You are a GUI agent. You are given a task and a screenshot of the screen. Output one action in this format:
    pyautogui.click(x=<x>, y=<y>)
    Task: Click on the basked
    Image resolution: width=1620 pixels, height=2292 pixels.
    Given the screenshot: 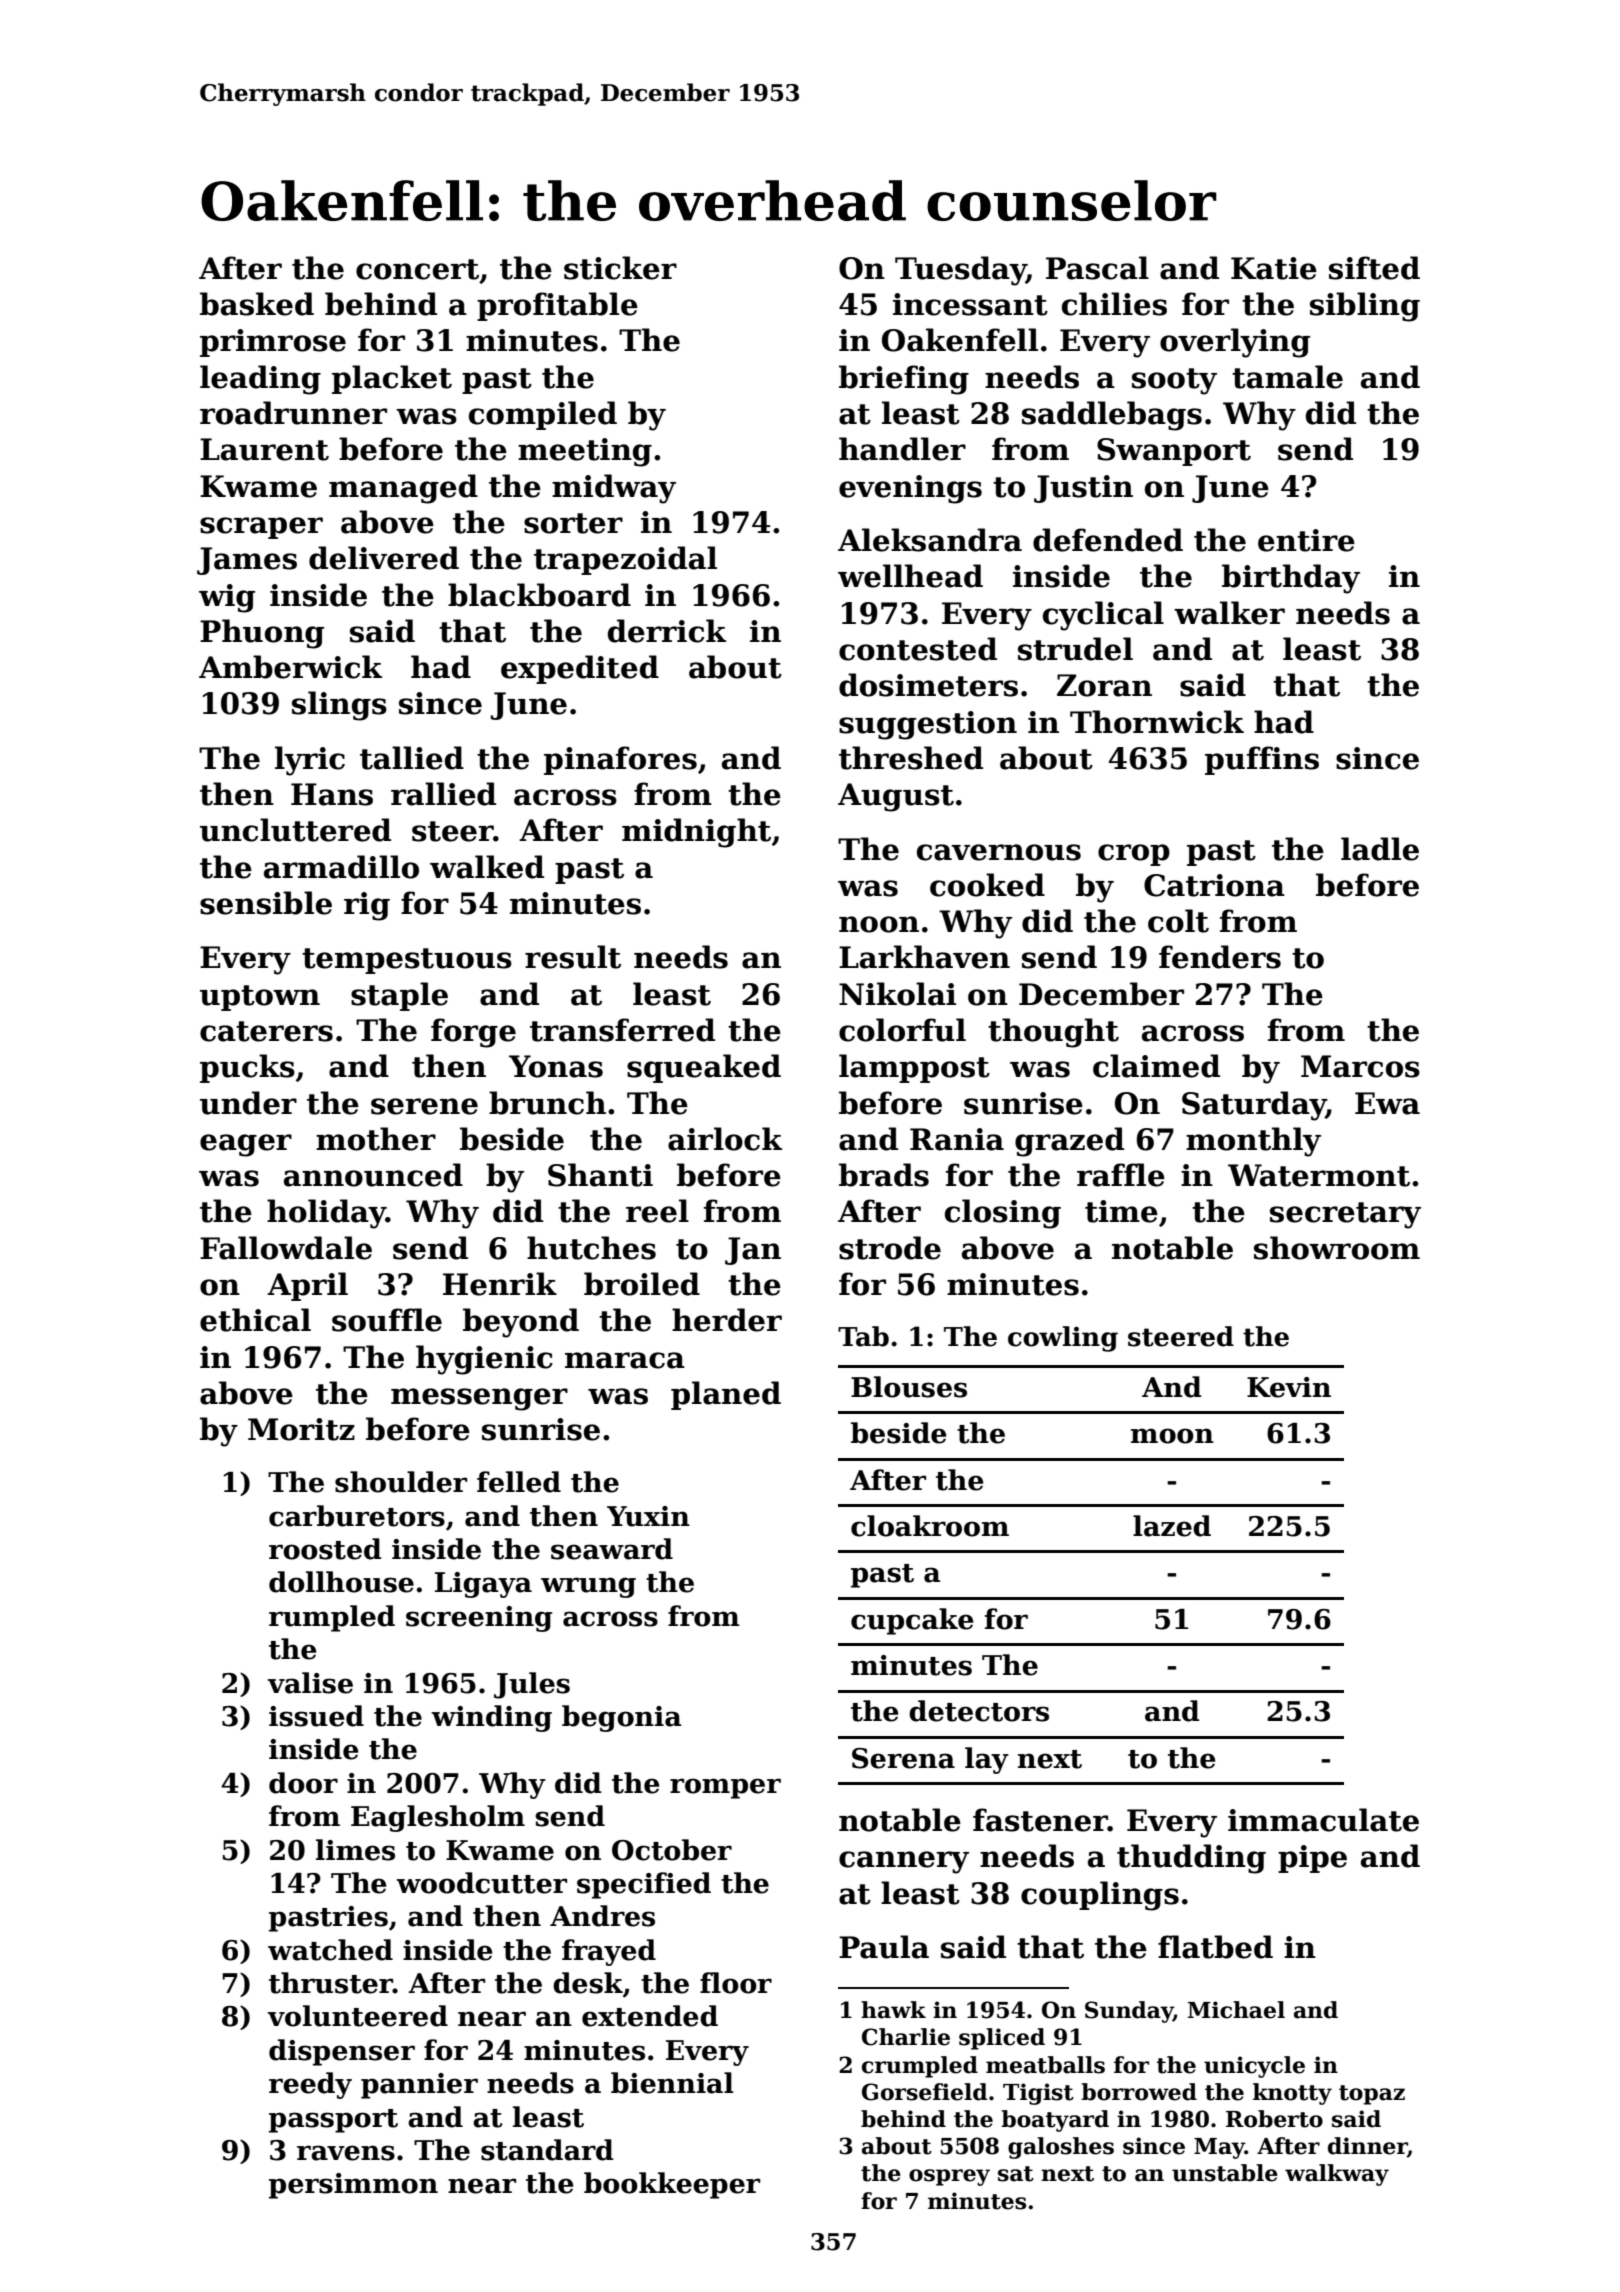 What is the action you would take?
    pyautogui.click(x=257, y=304)
